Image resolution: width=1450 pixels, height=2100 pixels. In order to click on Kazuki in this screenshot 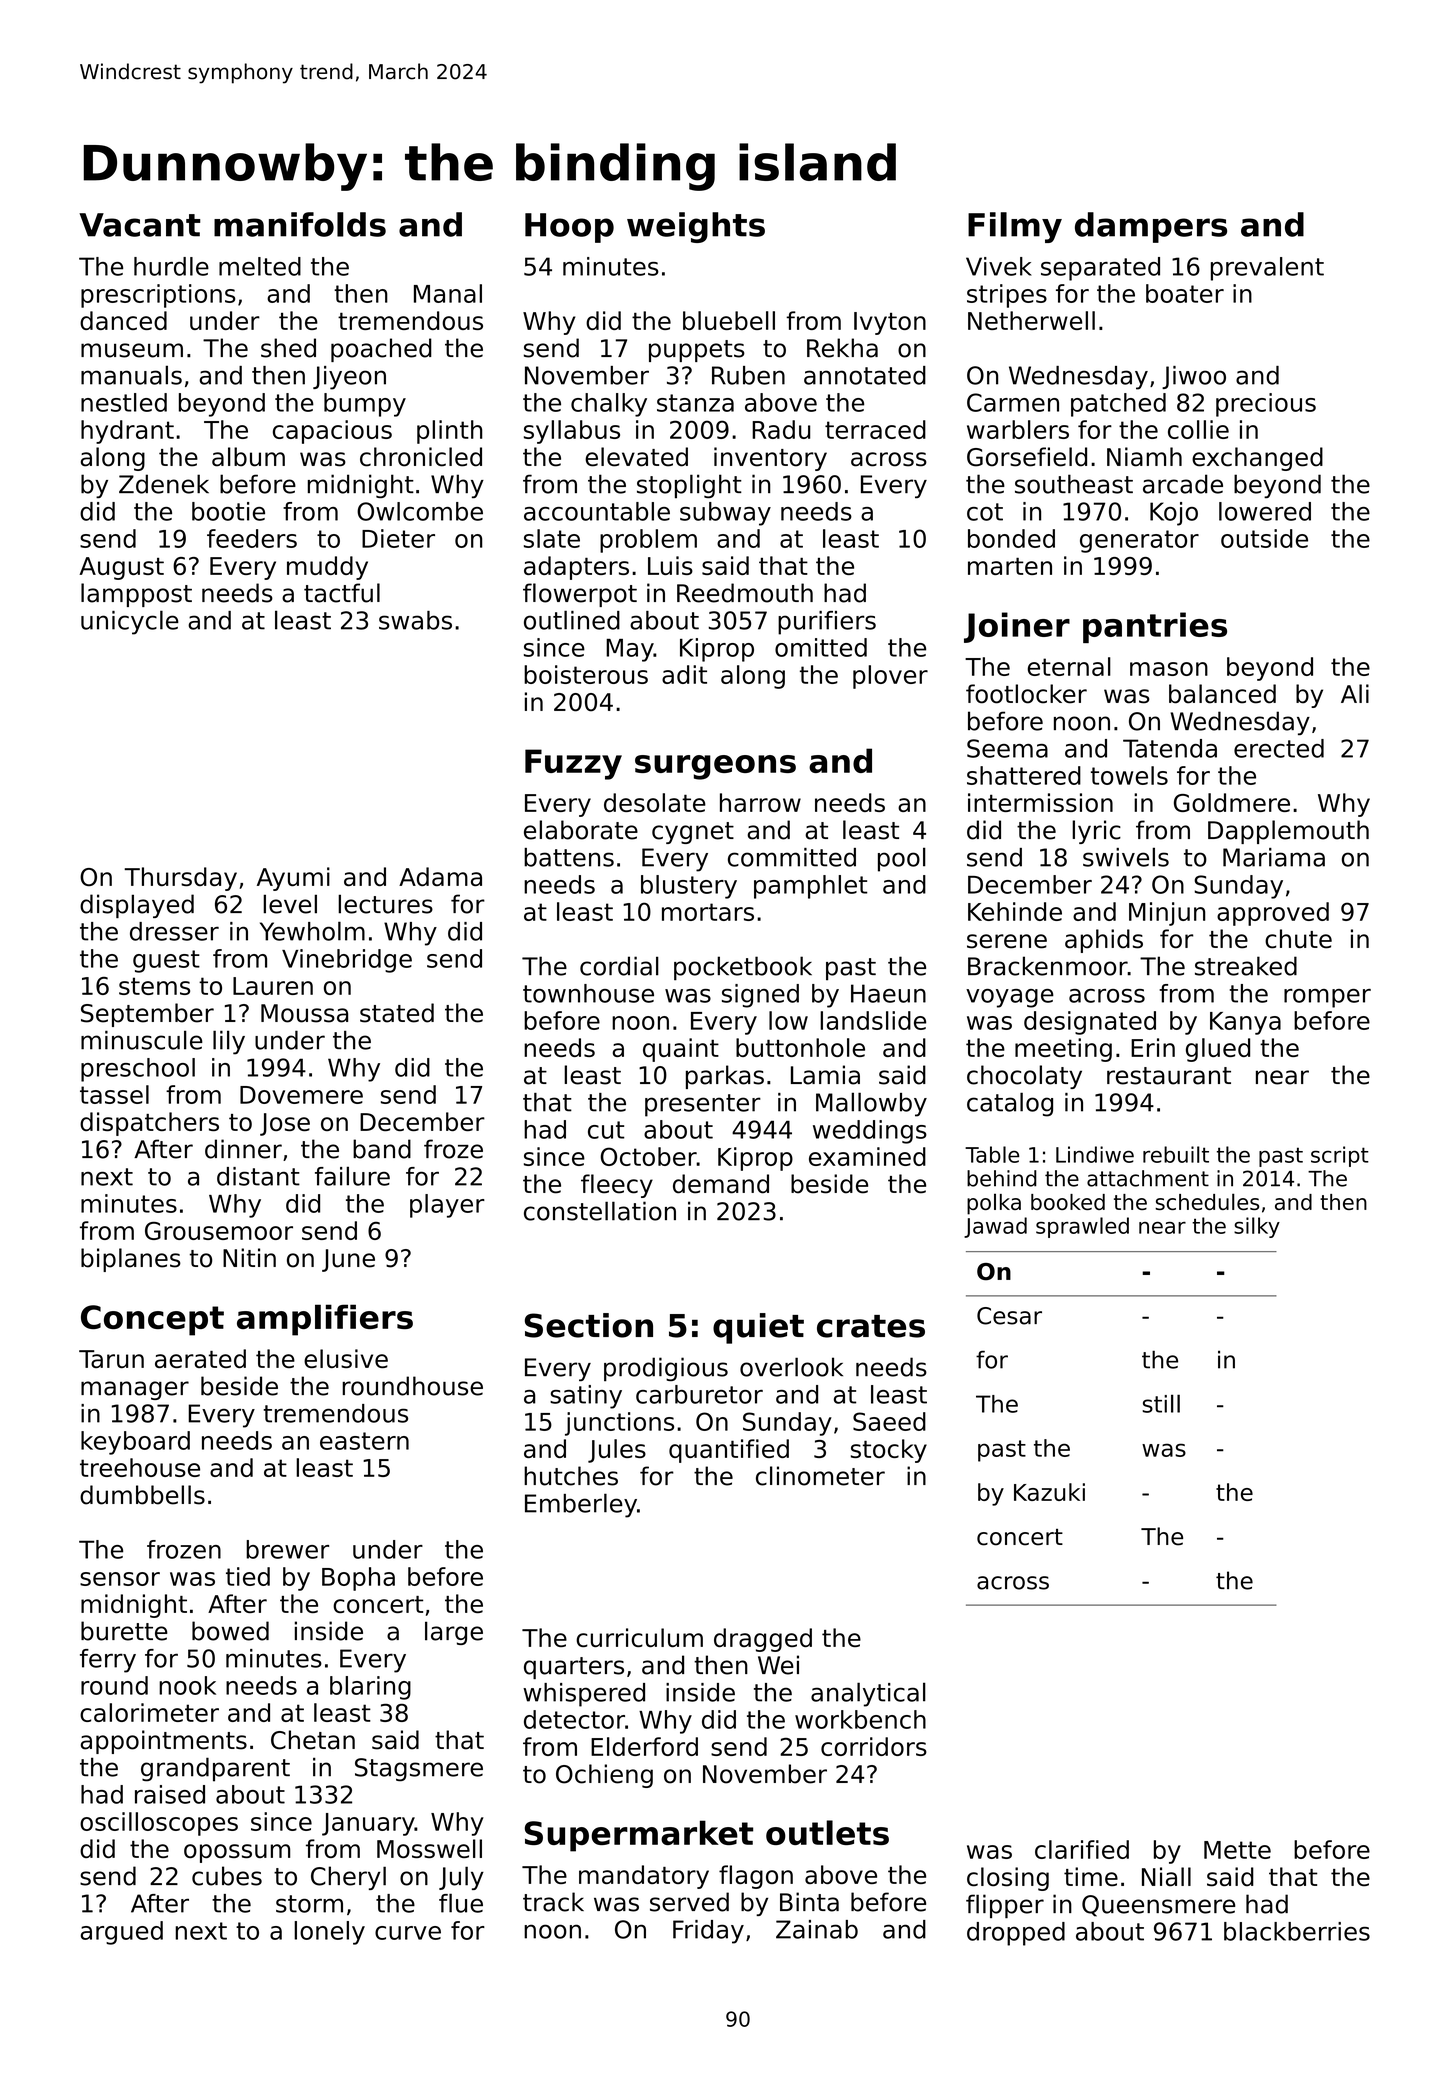, I will do `click(1049, 1492)`.
